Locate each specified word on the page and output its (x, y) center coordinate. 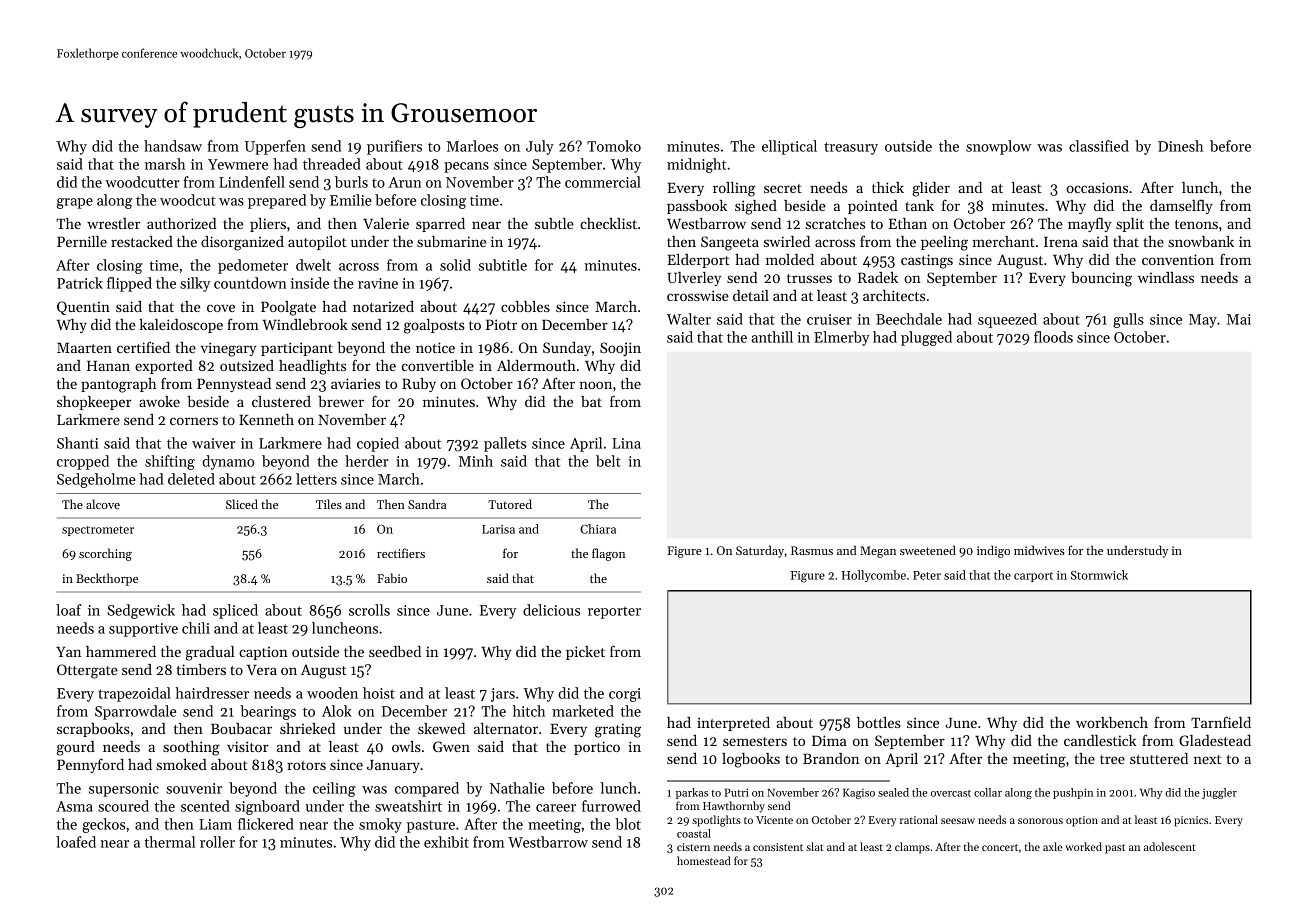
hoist (379, 693)
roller (217, 842)
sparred (440, 225)
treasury (851, 148)
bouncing (1101, 279)
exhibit (446, 842)
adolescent (1170, 846)
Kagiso (859, 793)
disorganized (242, 243)
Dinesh (1180, 146)
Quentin (83, 308)
